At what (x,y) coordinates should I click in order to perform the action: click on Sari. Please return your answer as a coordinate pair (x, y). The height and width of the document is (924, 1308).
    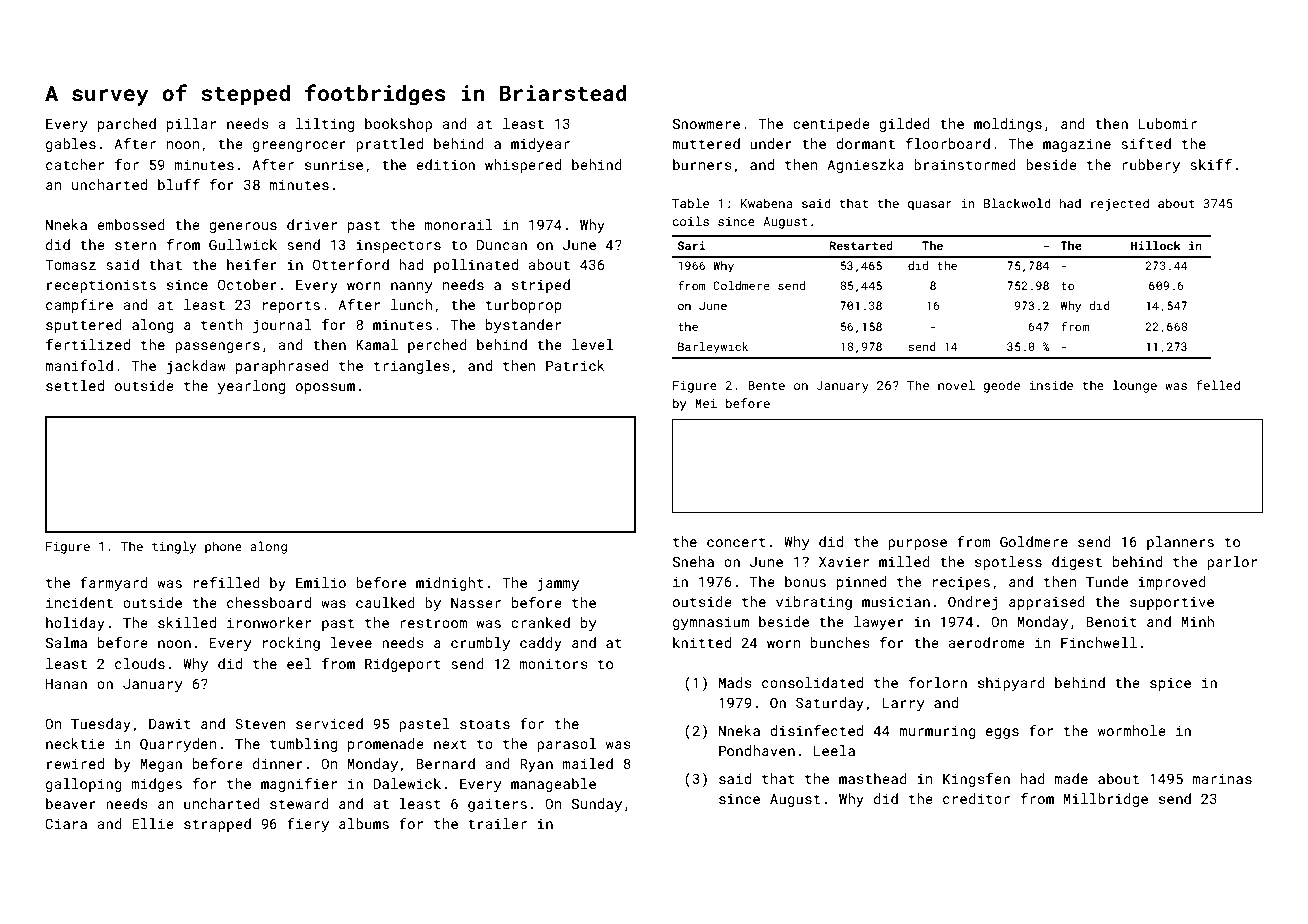
    Looking at the image, I should click on (691, 245).
